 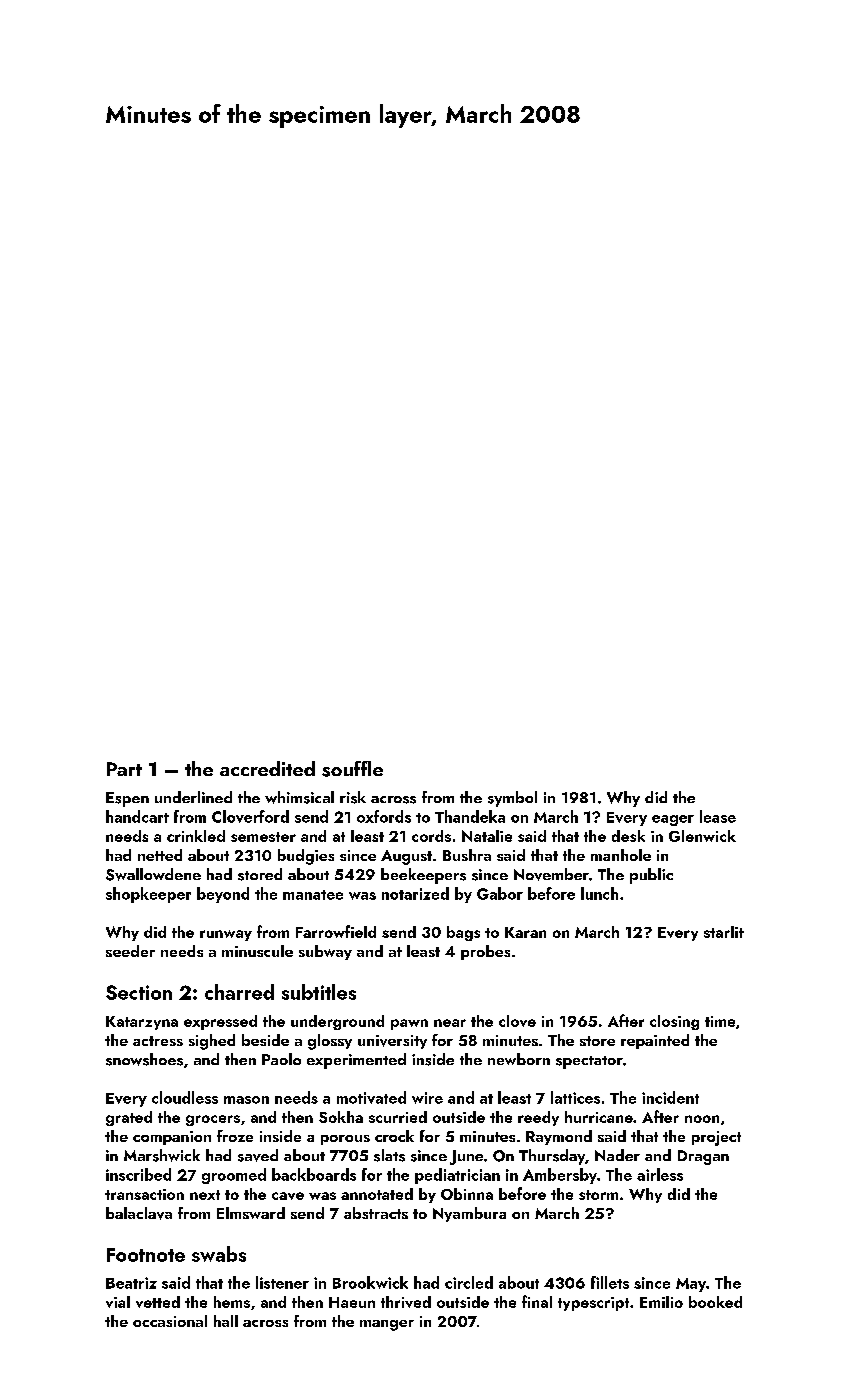 I want to click on Elmsward, so click(x=251, y=1213).
